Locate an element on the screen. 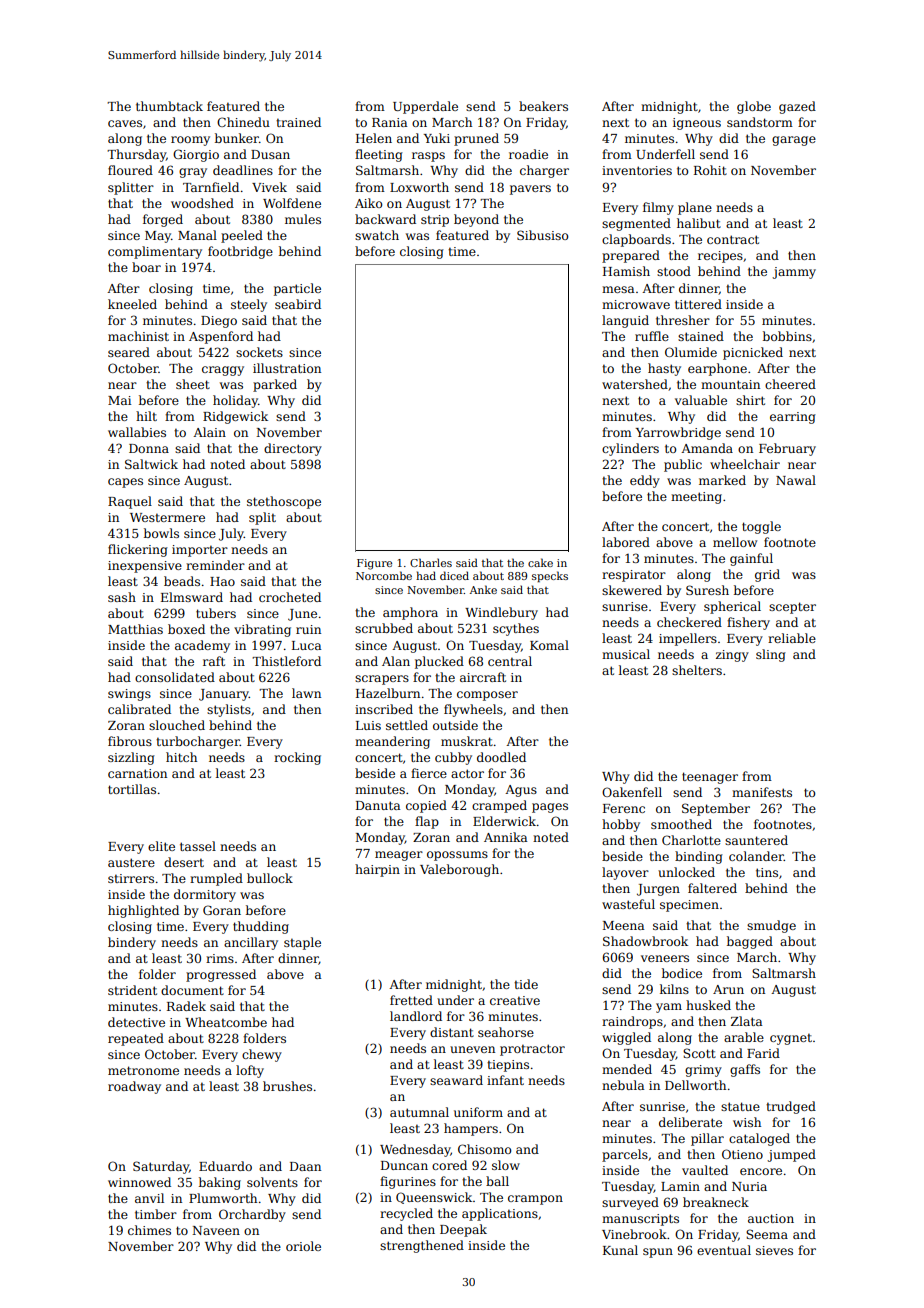  stood is located at coordinates (674, 271).
